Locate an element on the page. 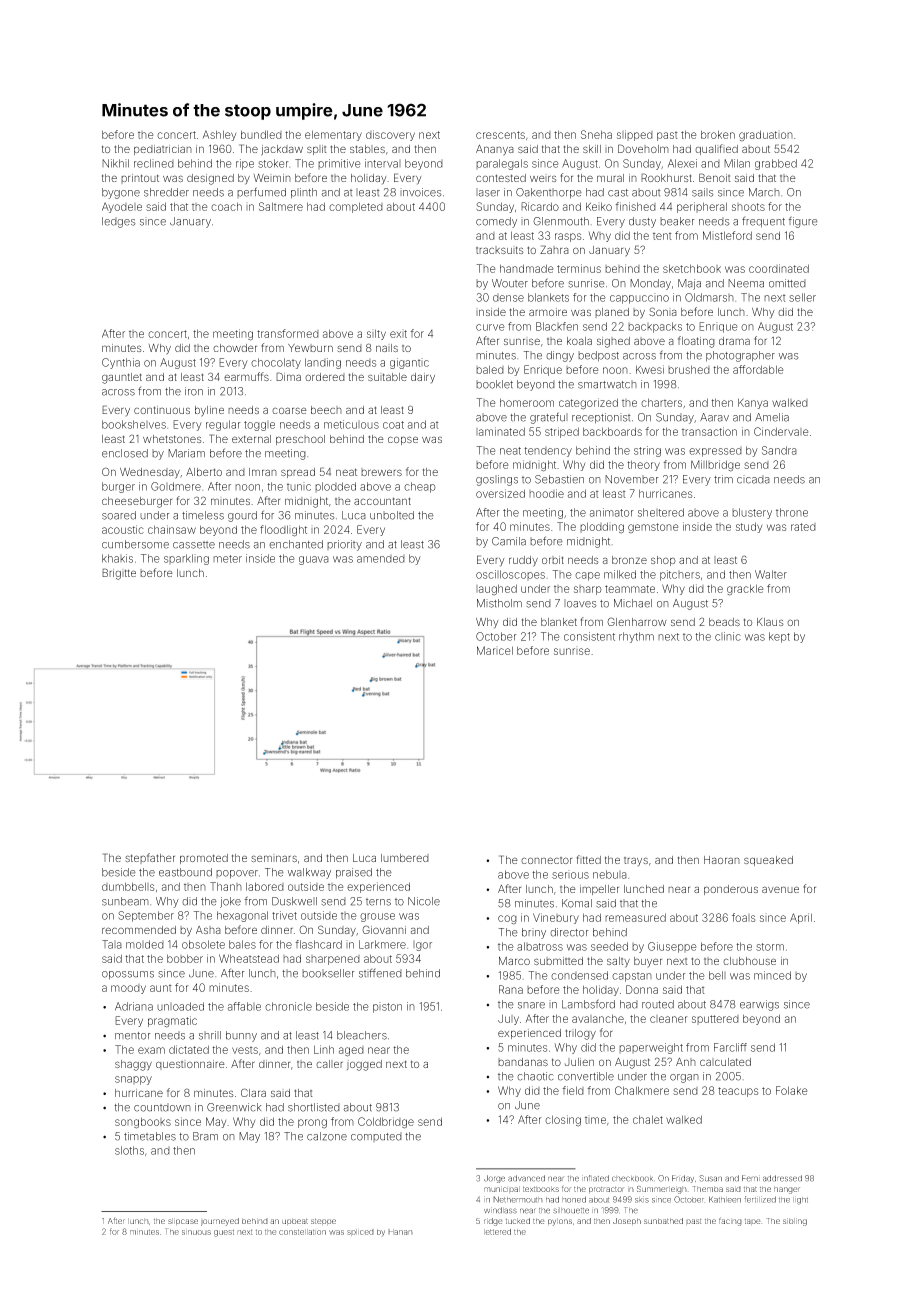 The height and width of the image is (1308, 924). peripheral is located at coordinates (702, 207).
